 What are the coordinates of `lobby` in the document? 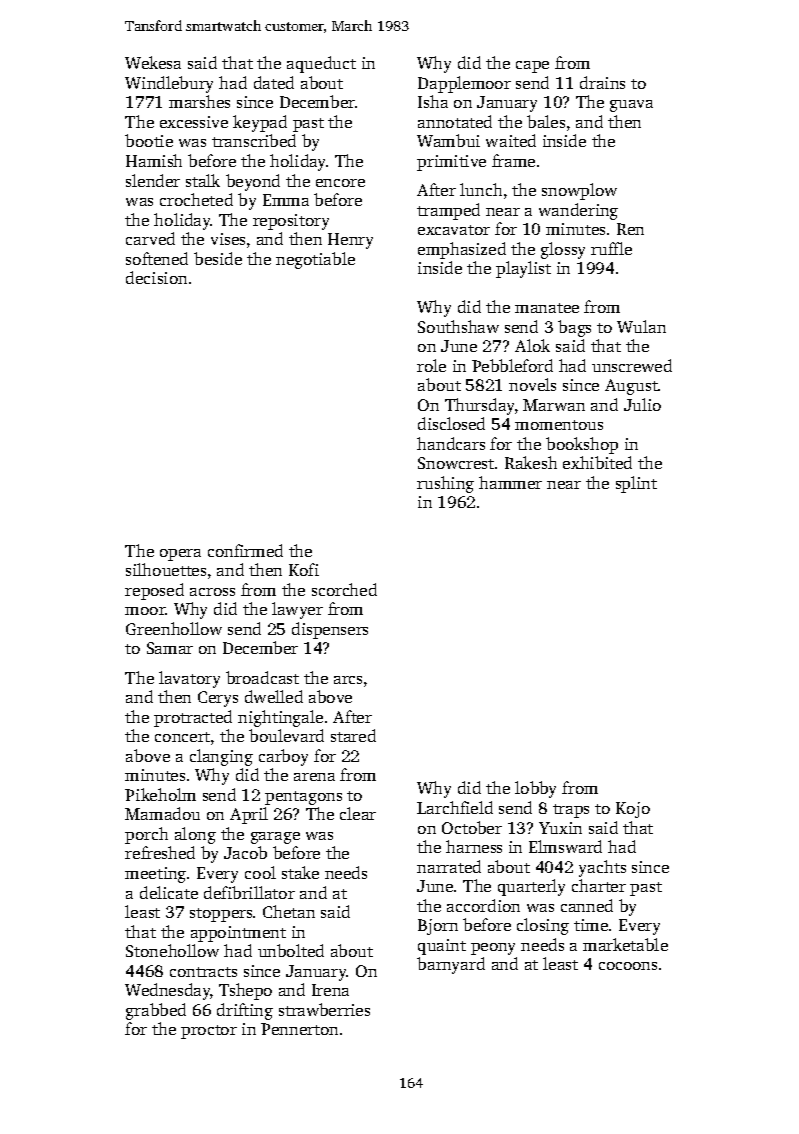 It's located at (535, 789).
